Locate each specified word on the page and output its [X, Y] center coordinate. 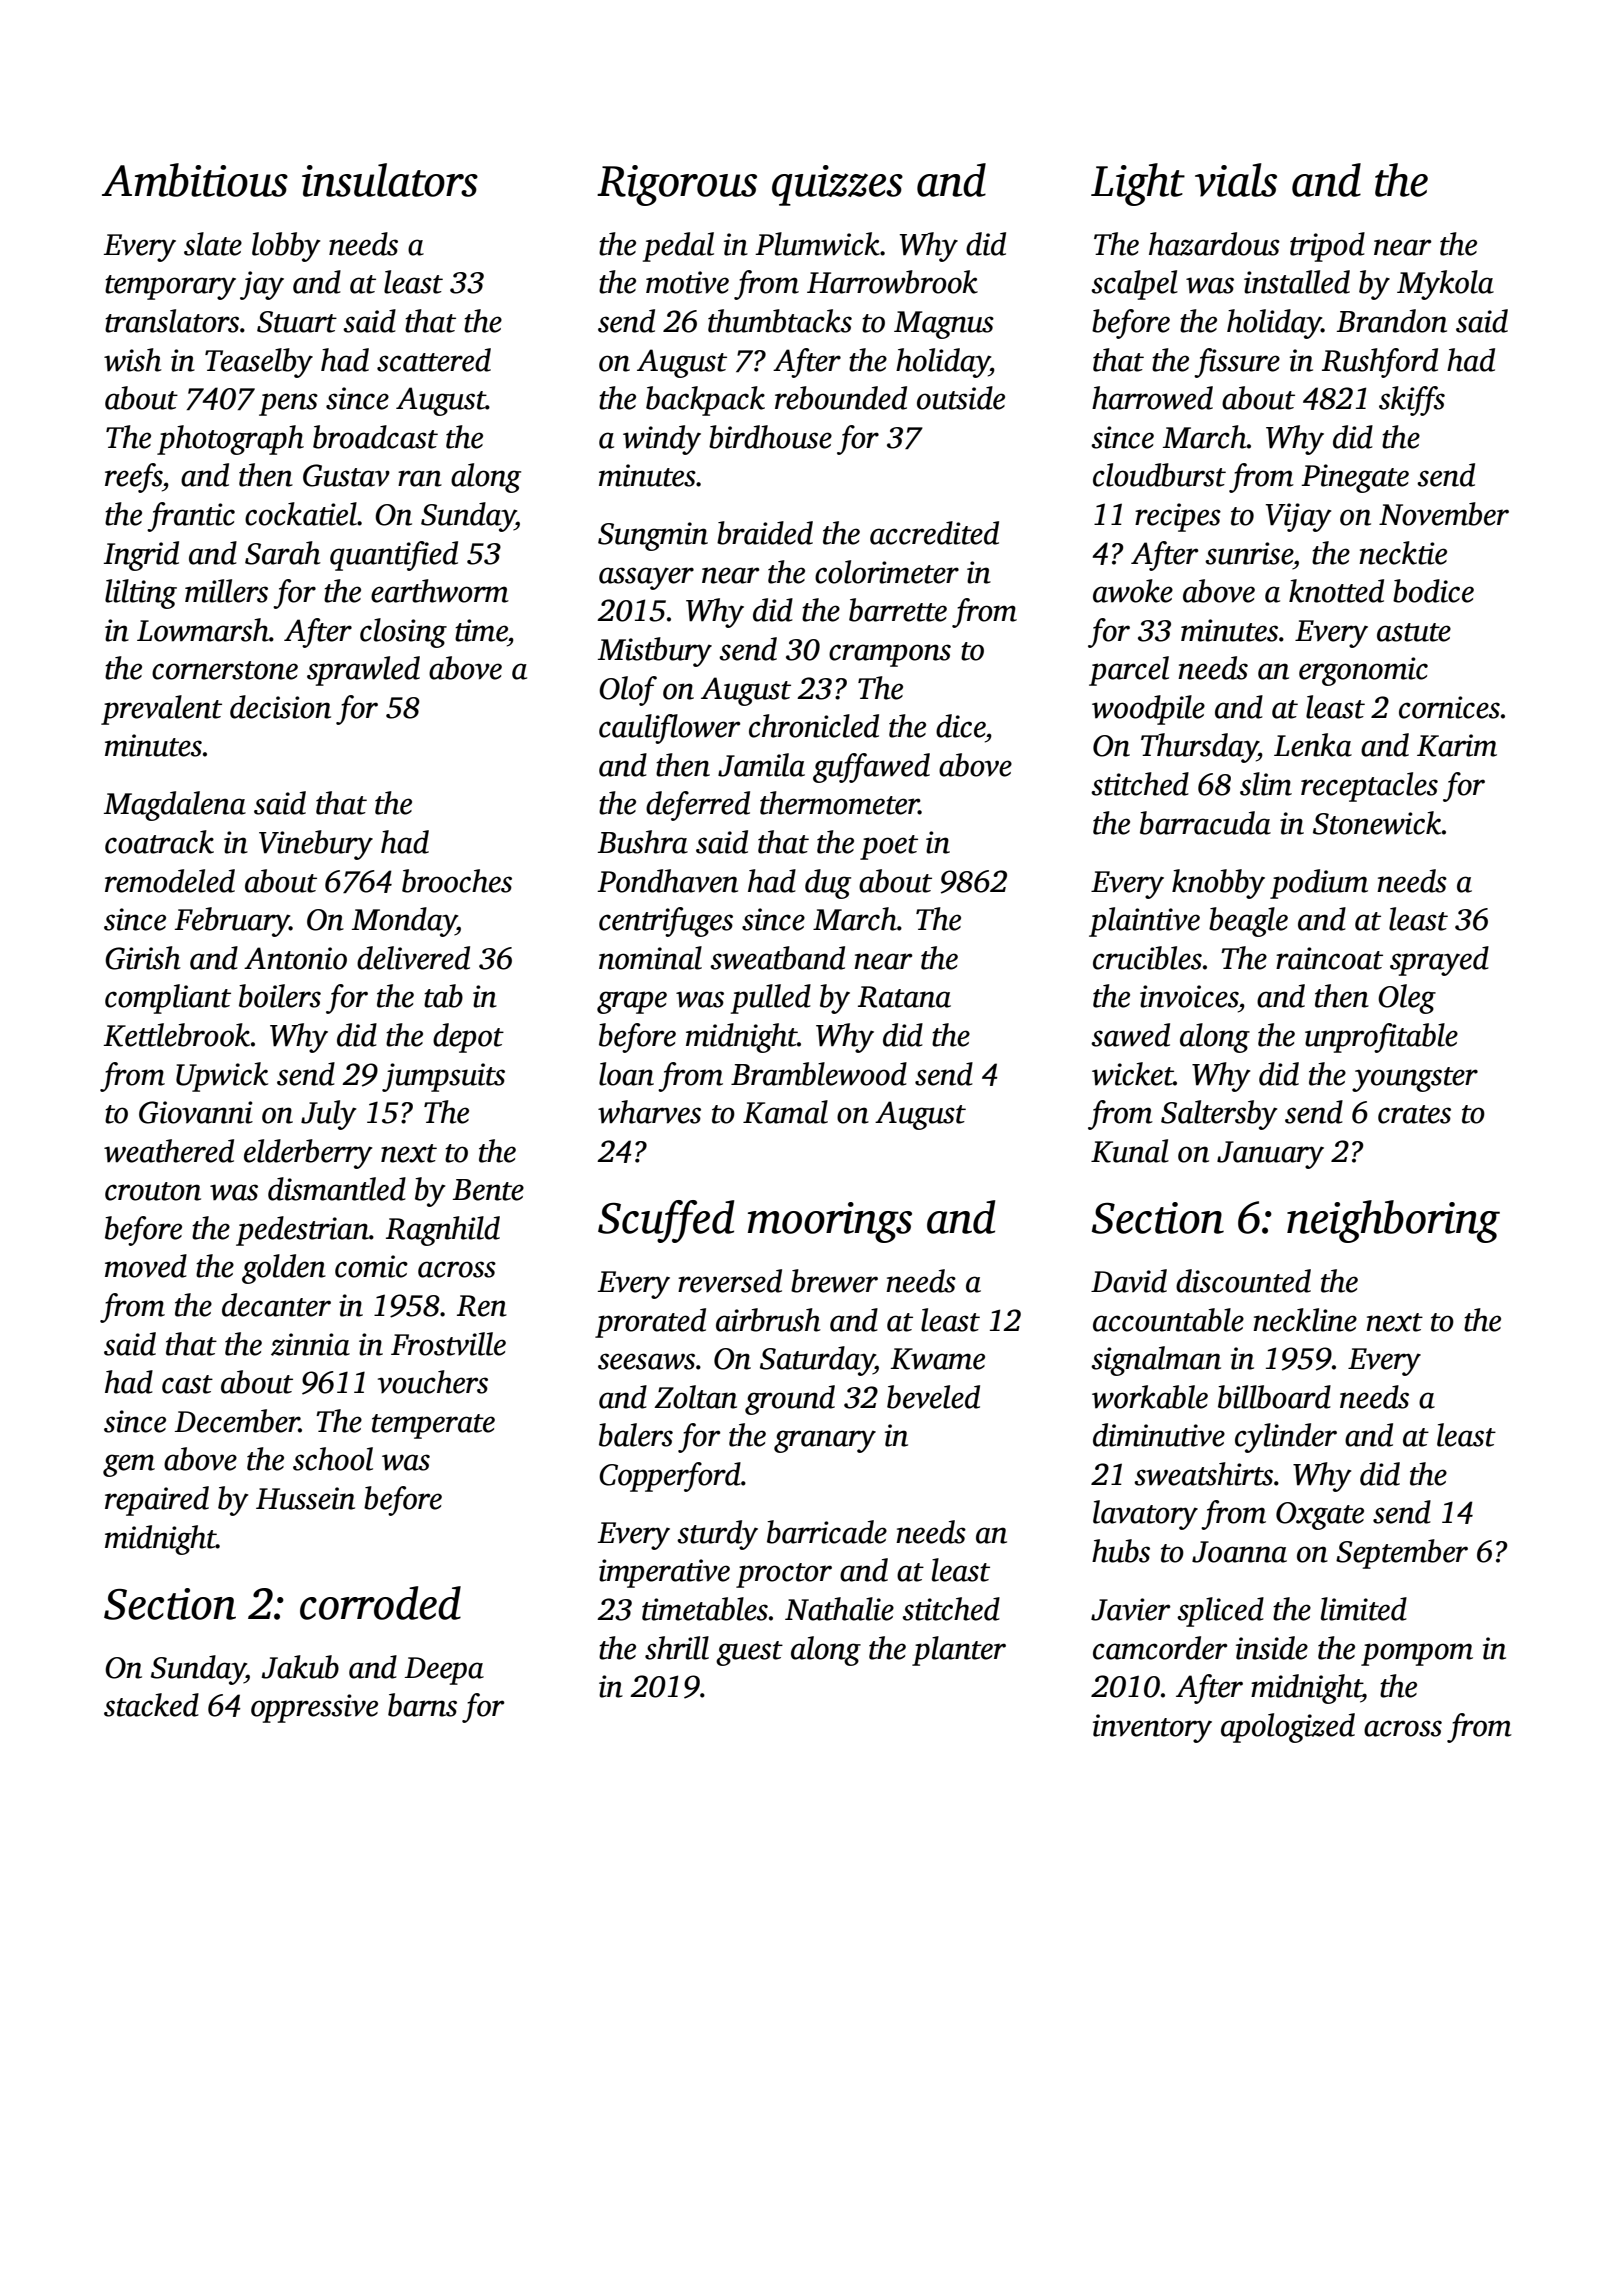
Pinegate [1355, 478]
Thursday [1199, 748]
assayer [646, 578]
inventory [1152, 1728]
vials [1236, 180]
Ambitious [195, 180]
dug [828, 884]
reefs [133, 478]
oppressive [314, 1708]
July [328, 1115]
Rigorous [677, 185]
